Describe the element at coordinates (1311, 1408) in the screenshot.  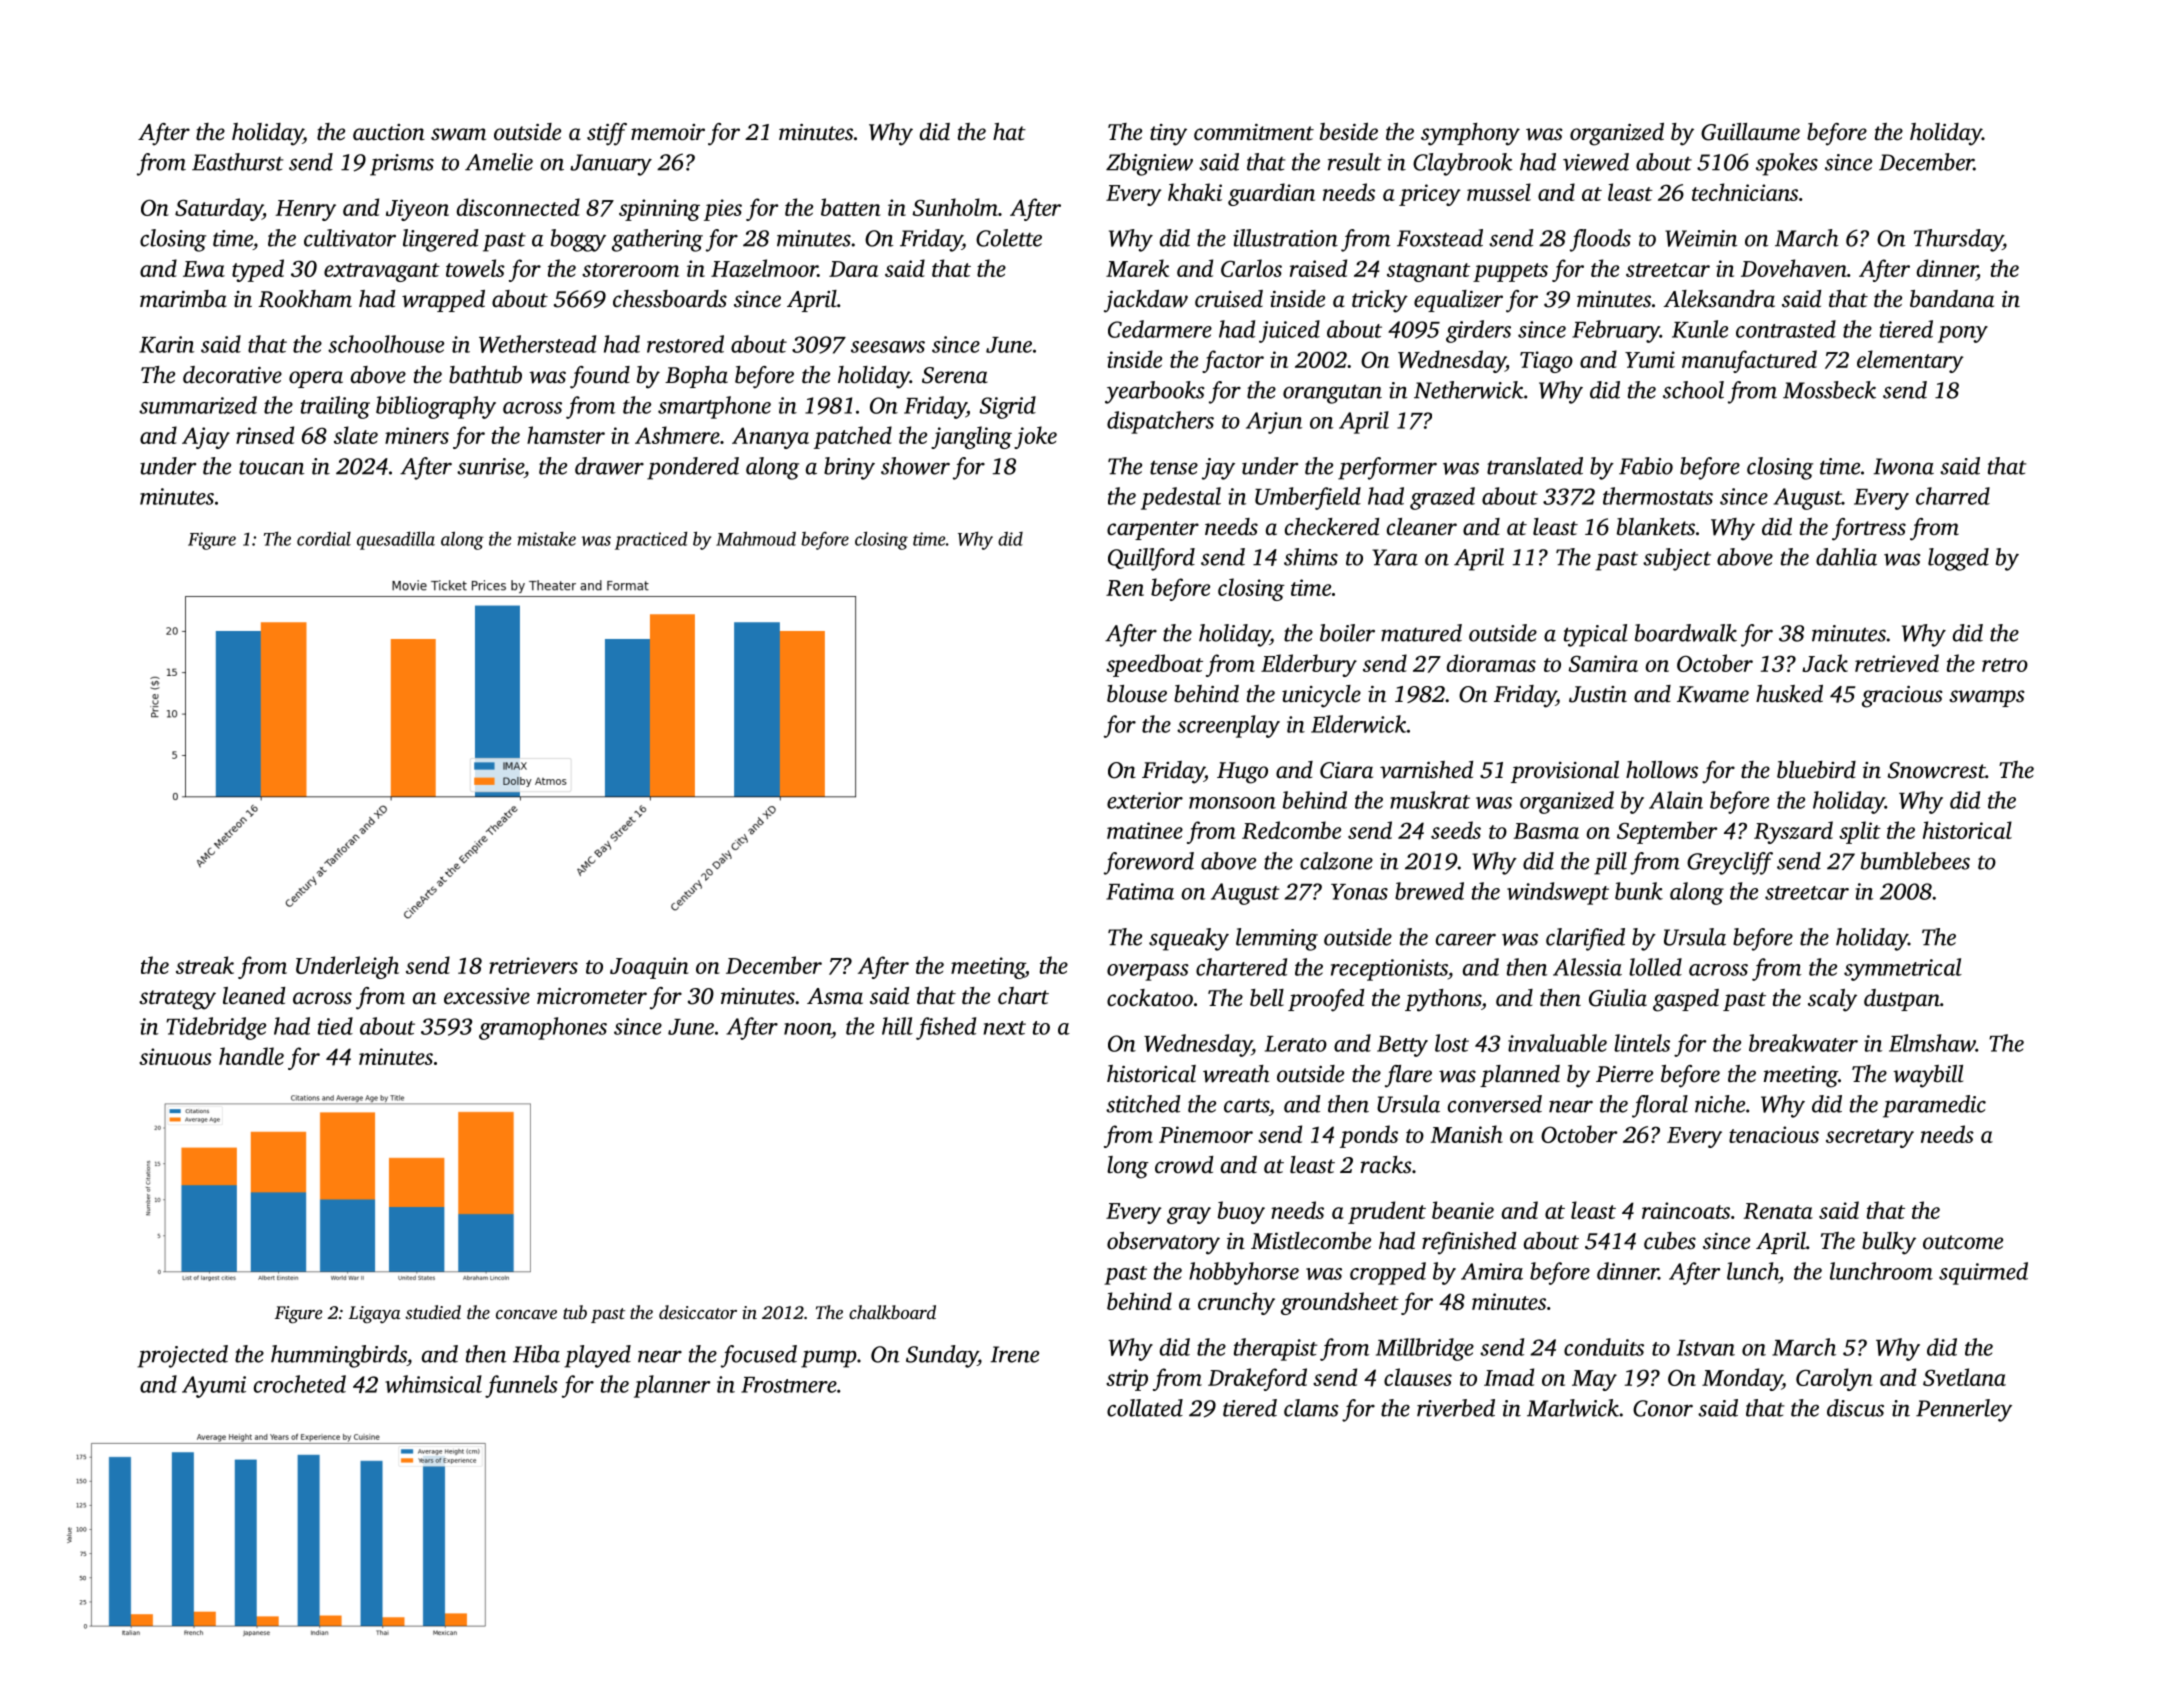
I see `clams` at that location.
